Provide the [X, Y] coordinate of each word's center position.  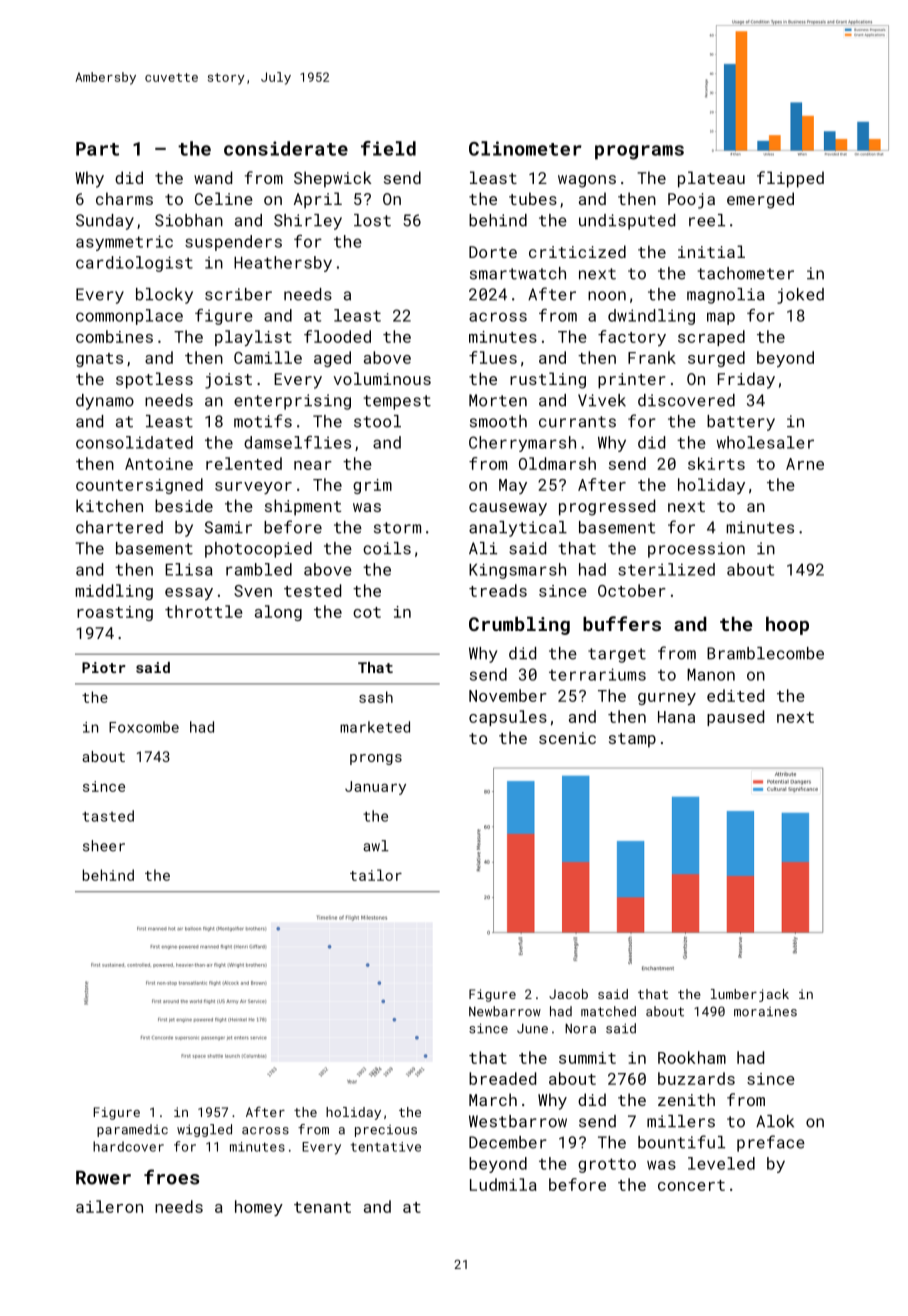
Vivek [602, 400]
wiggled [204, 1130]
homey [259, 1208]
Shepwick [332, 179]
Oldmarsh [557, 463]
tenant [322, 1207]
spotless [154, 380]
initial [711, 251]
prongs [376, 759]
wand [213, 177]
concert [691, 1185]
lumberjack [750, 995]
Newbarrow [505, 1011]
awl [376, 846]
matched [608, 1011]
